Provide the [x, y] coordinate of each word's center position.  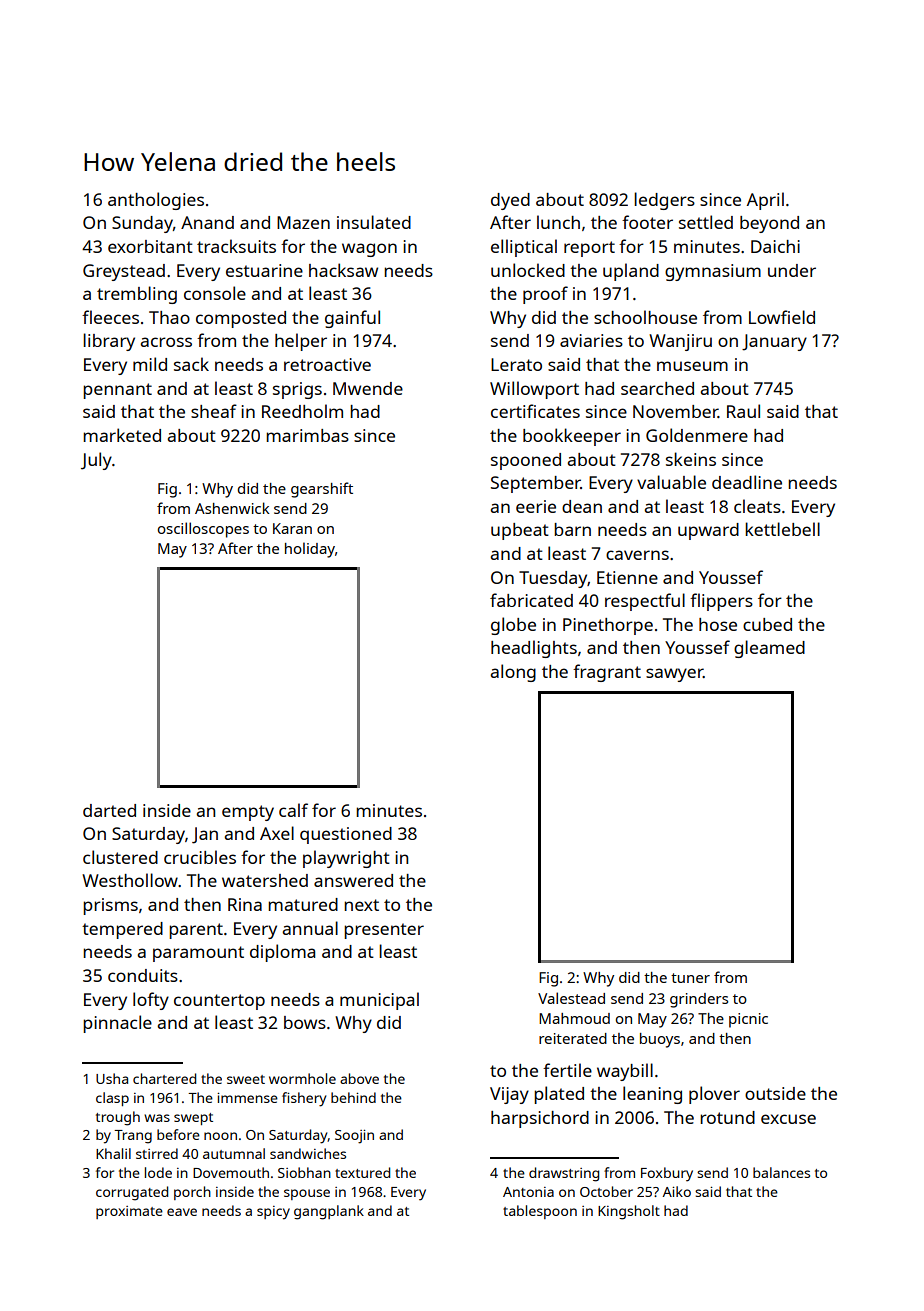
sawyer [674, 675]
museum [692, 366]
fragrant [607, 673]
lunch [558, 222]
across [166, 342]
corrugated [132, 1193]
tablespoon [540, 1212]
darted [109, 810]
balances [781, 1172]
